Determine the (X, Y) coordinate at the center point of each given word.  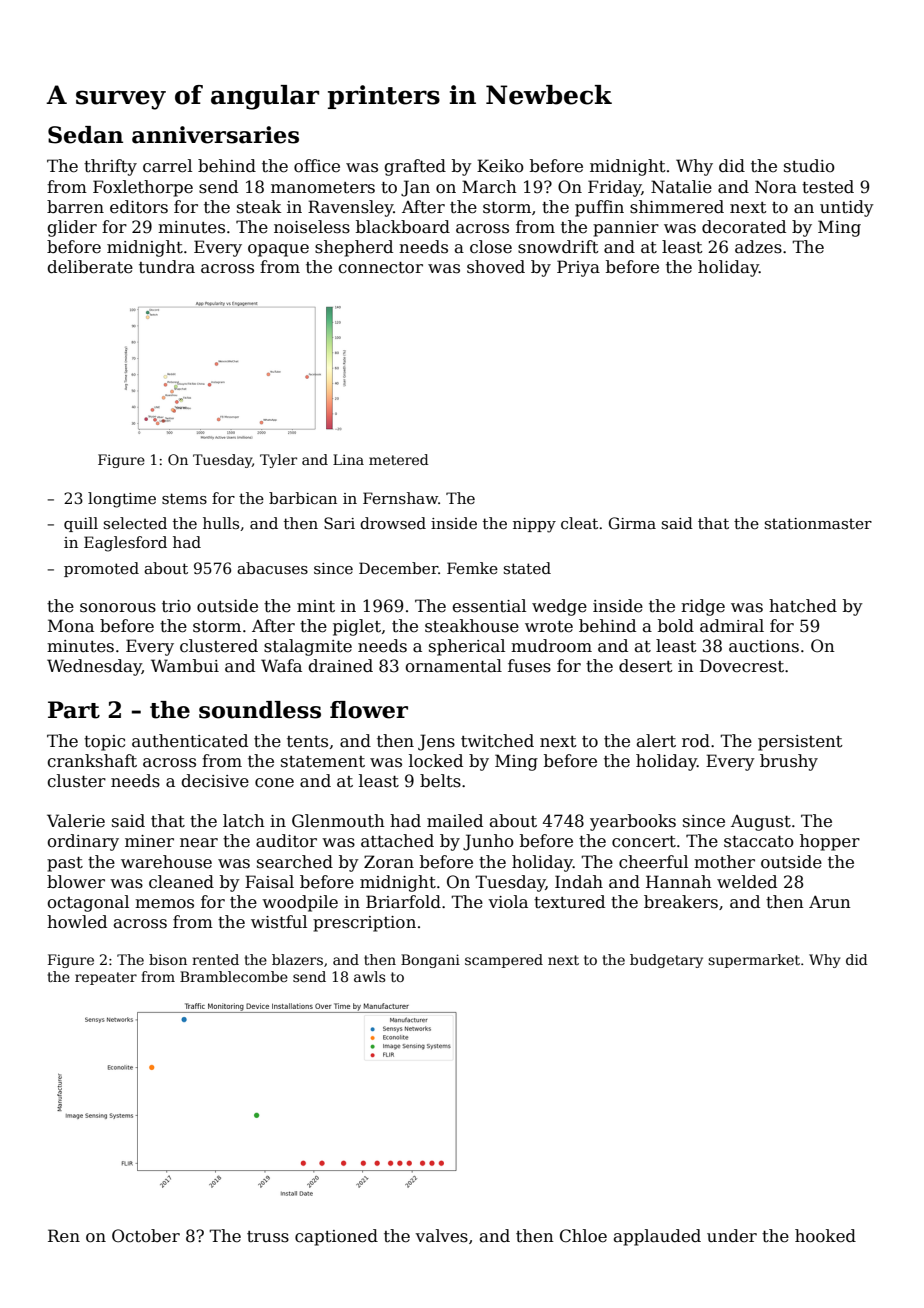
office (317, 166)
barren (75, 207)
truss (268, 1237)
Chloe (583, 1236)
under (732, 1236)
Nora (776, 187)
